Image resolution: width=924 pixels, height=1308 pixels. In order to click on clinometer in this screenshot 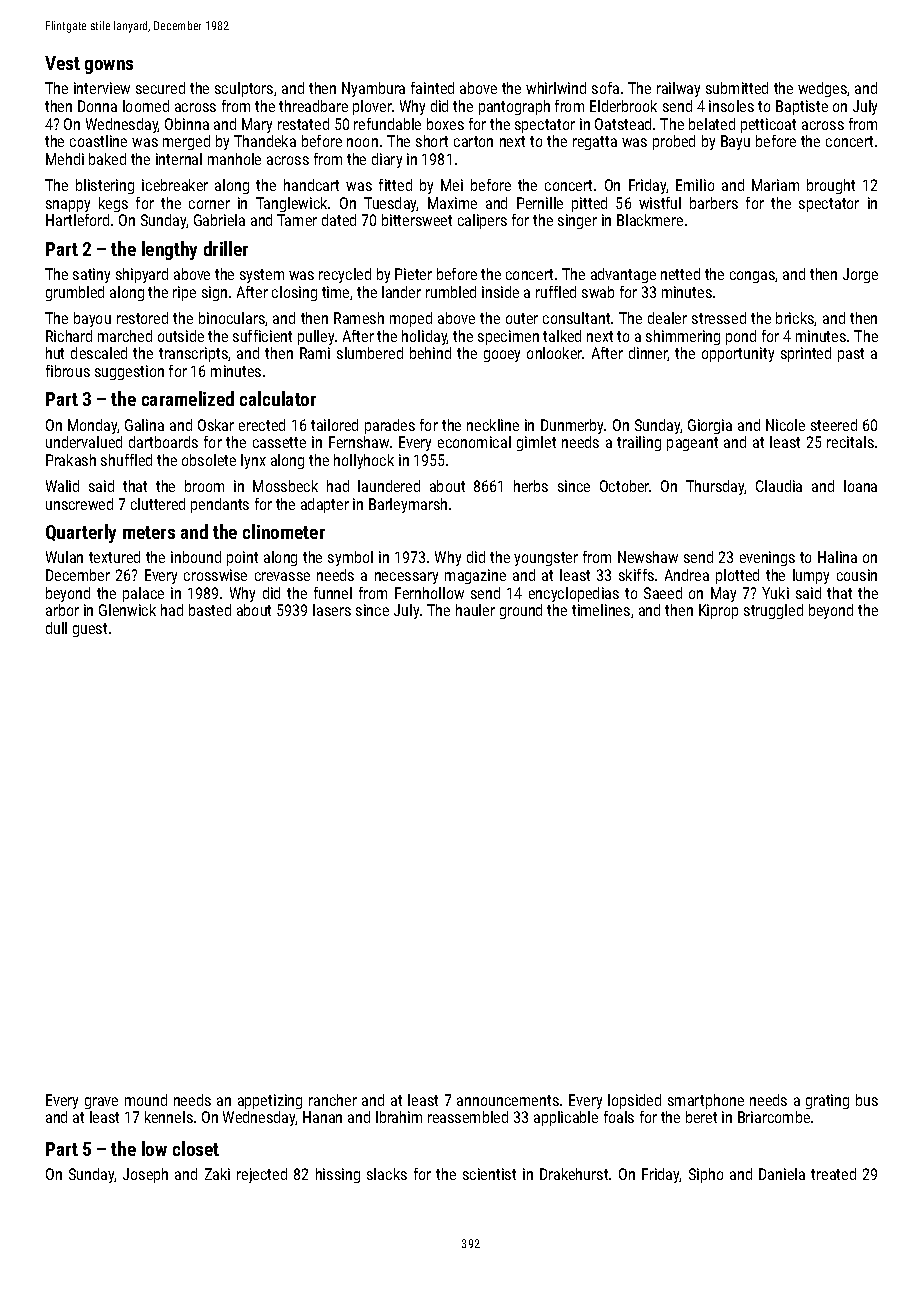, I will do `click(284, 531)`.
